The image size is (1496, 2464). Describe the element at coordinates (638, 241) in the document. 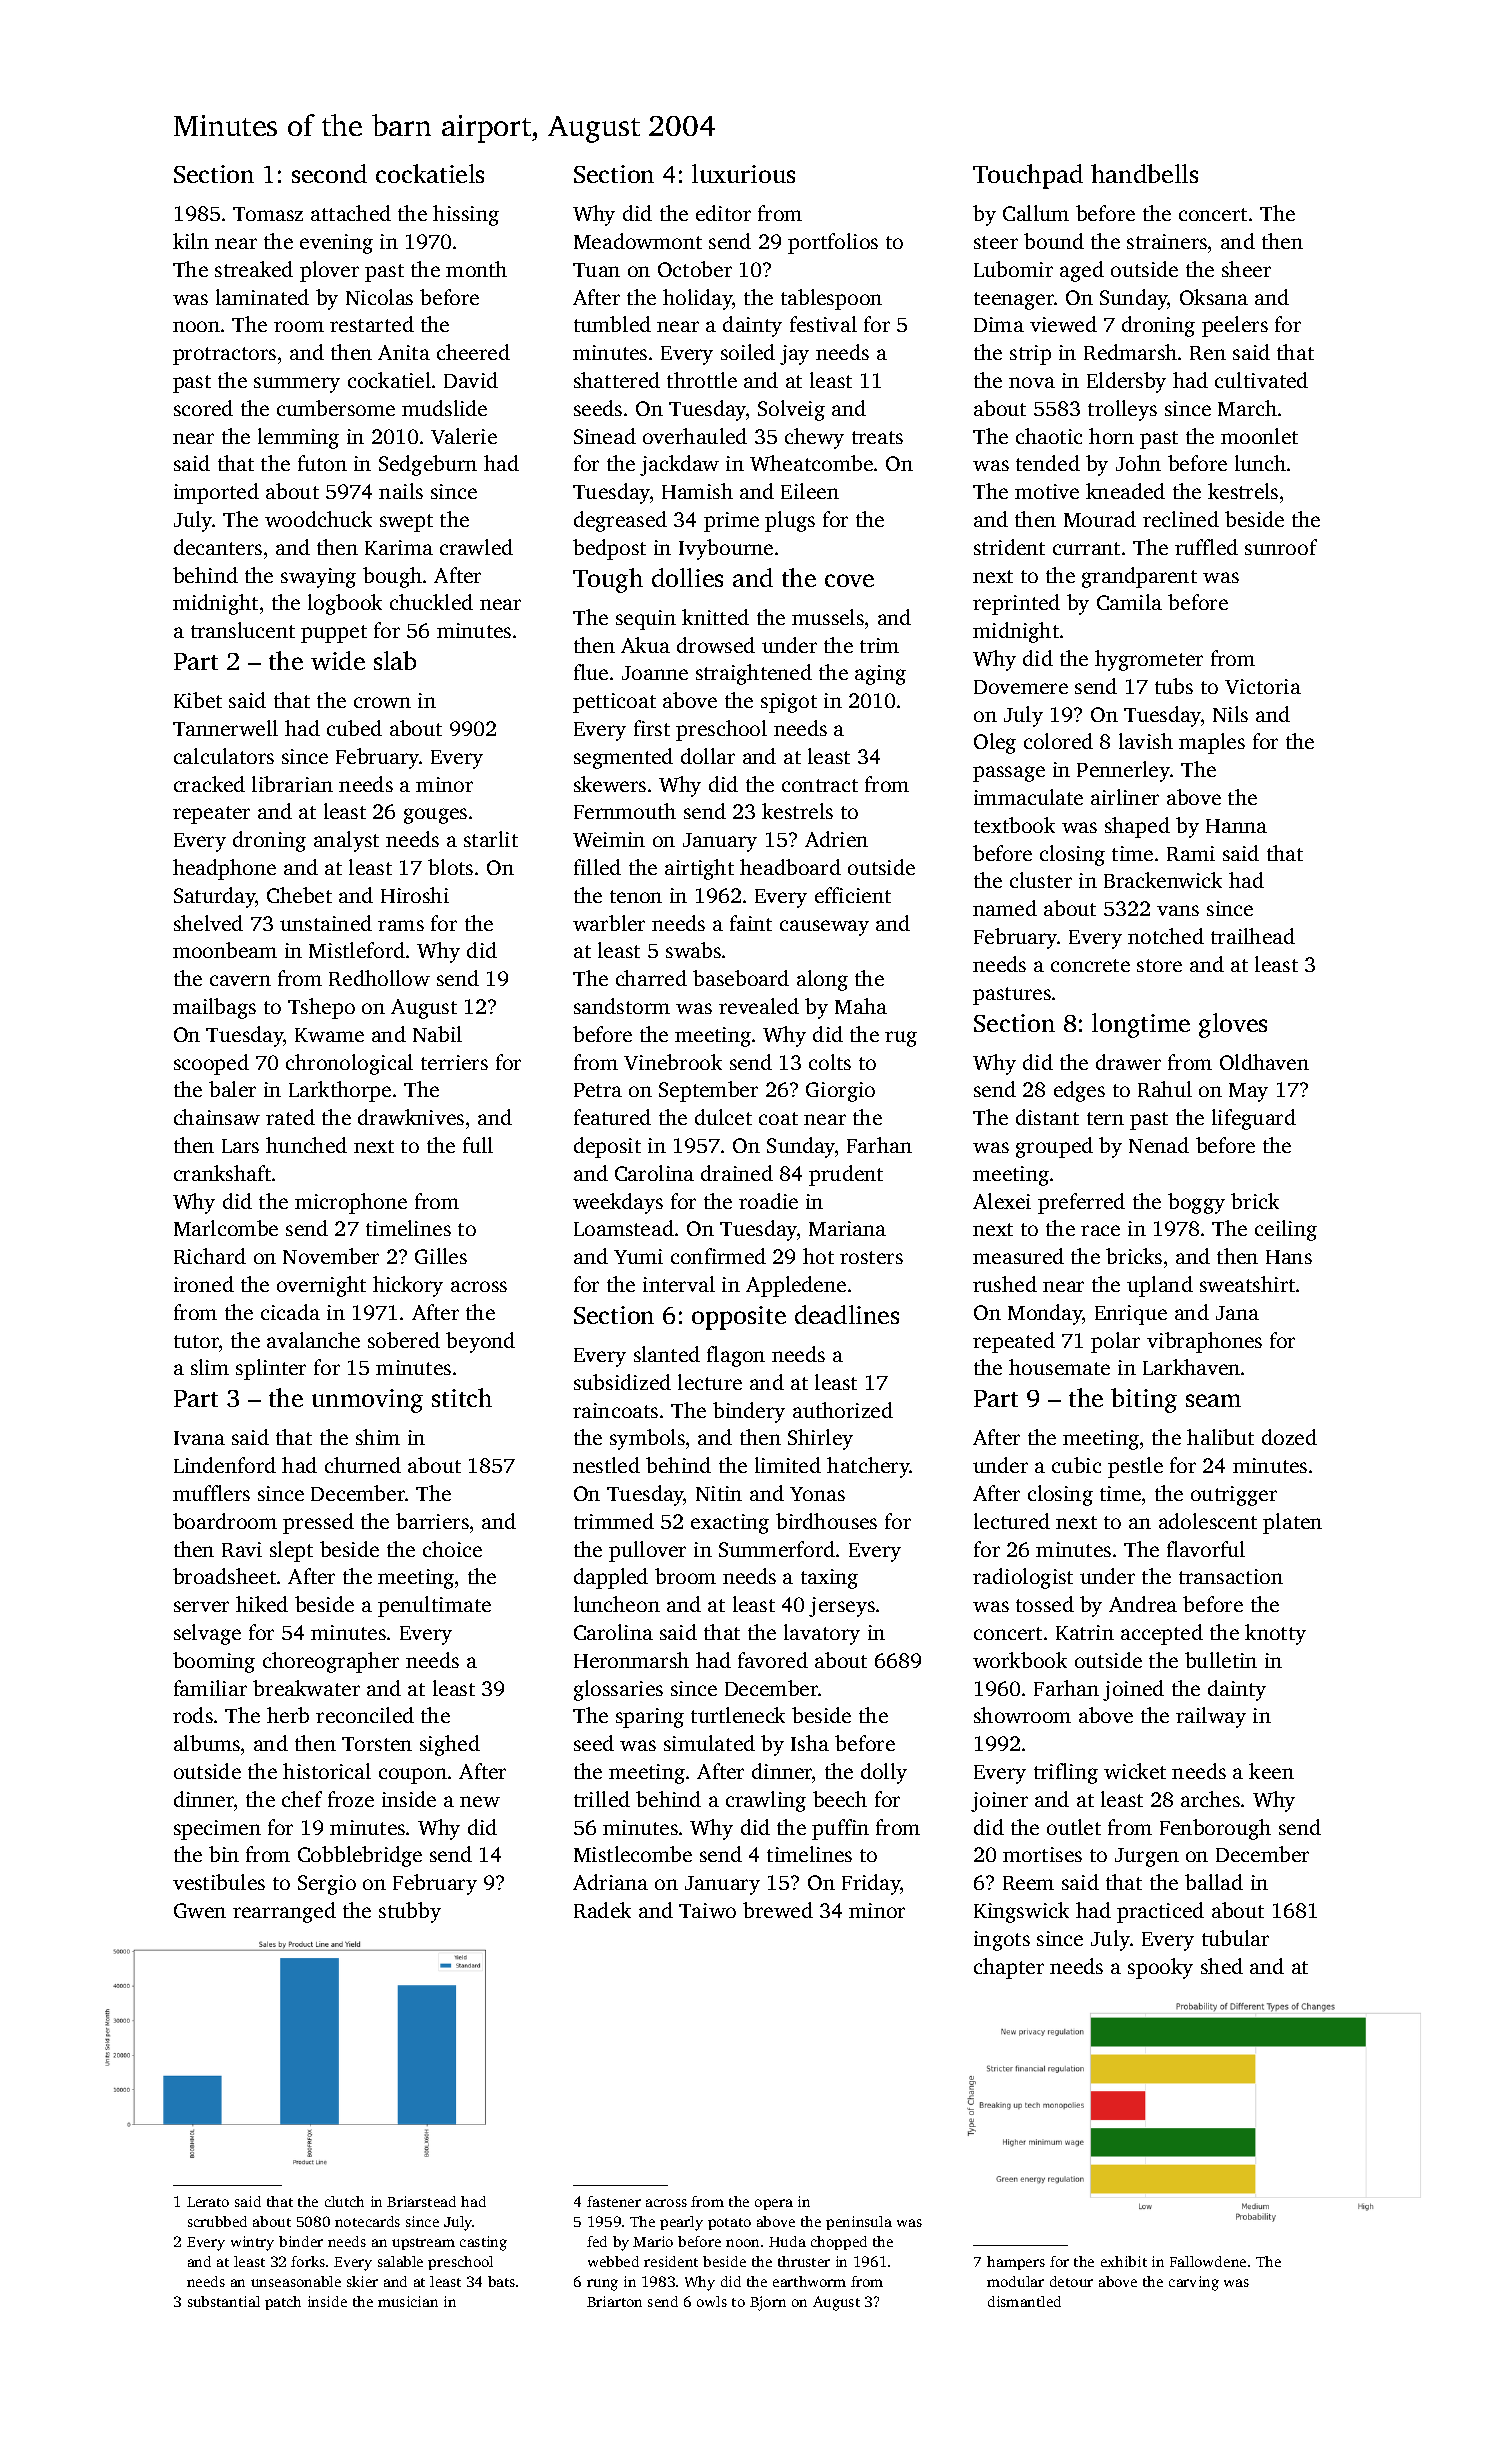

I see `Meadowmont` at that location.
